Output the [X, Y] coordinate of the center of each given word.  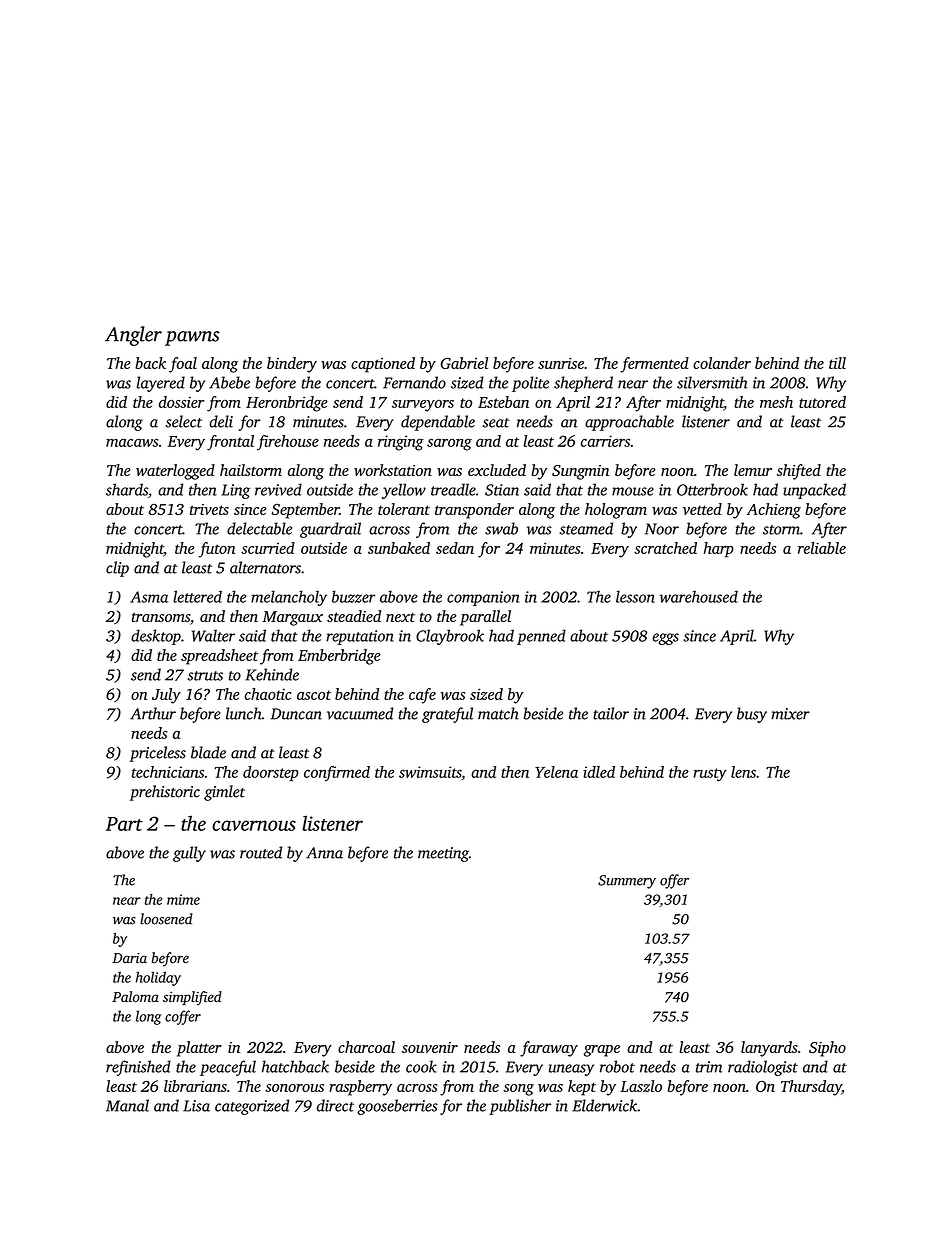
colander [722, 363]
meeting [443, 854]
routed [261, 852]
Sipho [827, 1049]
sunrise [561, 363]
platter [199, 1049]
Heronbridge [287, 404]
